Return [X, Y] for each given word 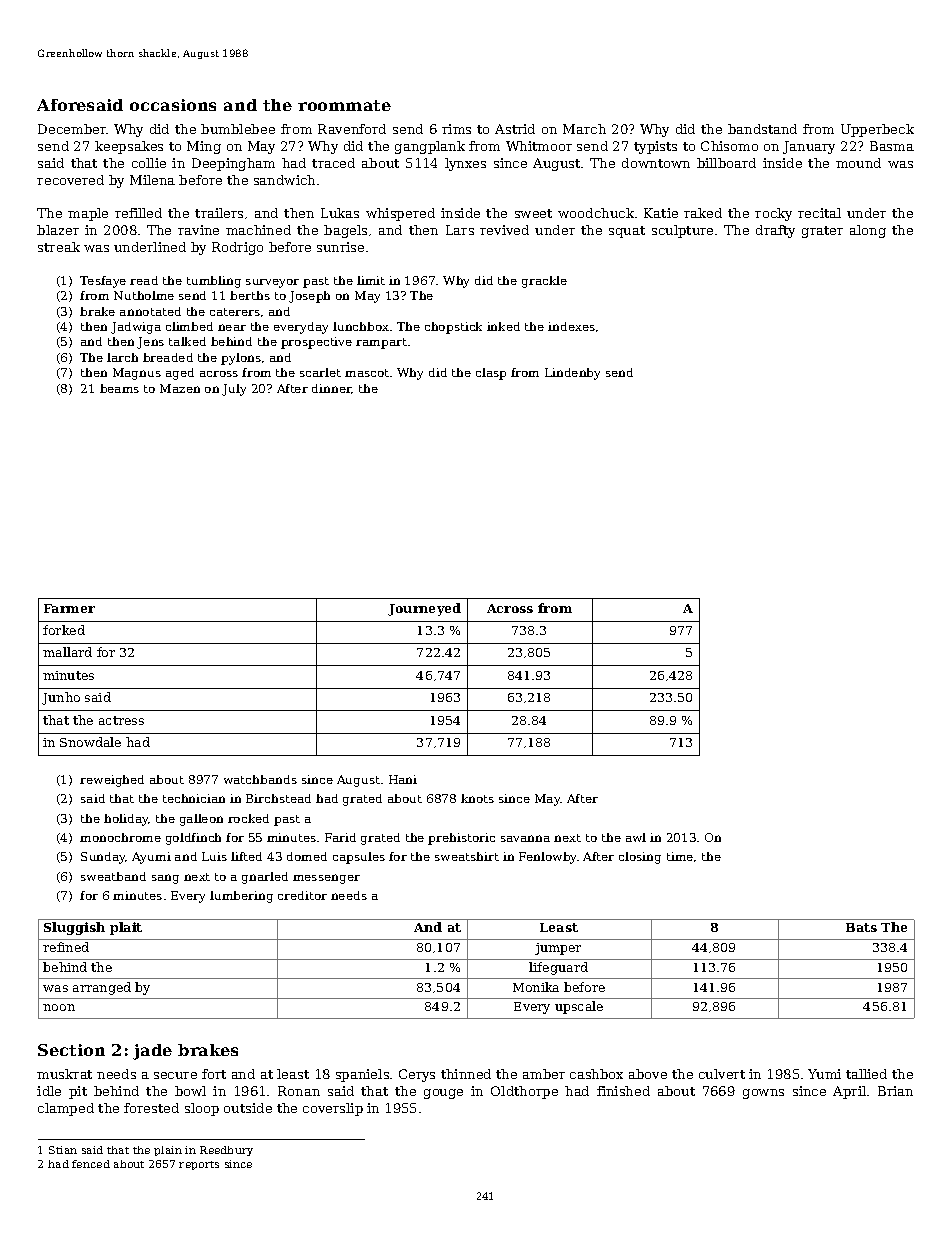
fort [214, 1074]
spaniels [362, 1075]
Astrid [515, 129]
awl [636, 837]
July [234, 390]
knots [477, 798]
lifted [246, 856]
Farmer [69, 608]
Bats [861, 927]
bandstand [762, 129]
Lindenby [572, 374]
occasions [173, 105]
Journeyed [424, 609]
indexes [571, 326]
